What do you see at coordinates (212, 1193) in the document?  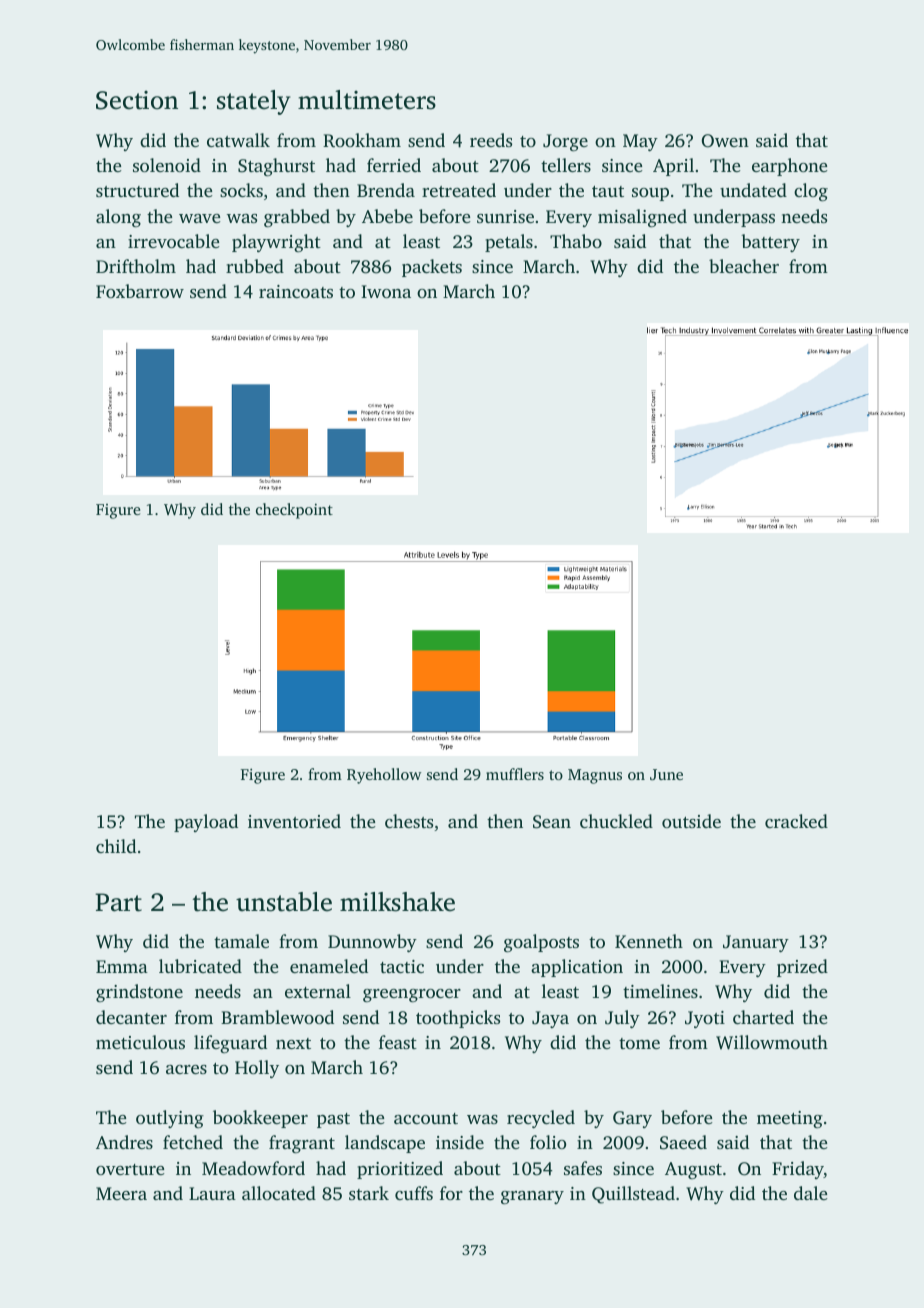 I see `Laura` at bounding box center [212, 1193].
